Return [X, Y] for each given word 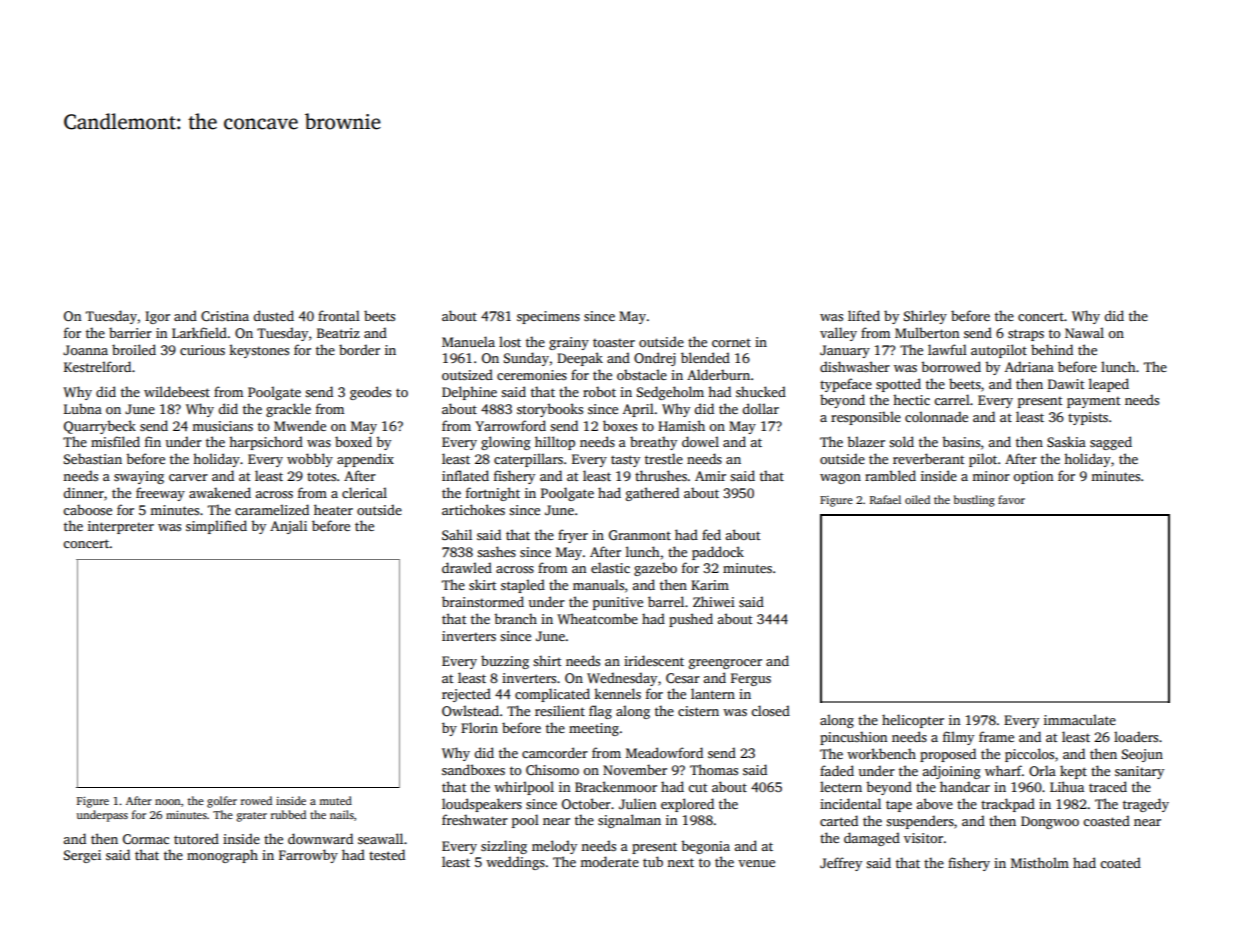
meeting [594, 729]
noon [167, 802]
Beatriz [338, 333]
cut [697, 787]
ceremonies [532, 375]
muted [335, 800]
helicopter [913, 721]
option [1033, 477]
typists [1088, 418]
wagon [840, 479]
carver [188, 477]
